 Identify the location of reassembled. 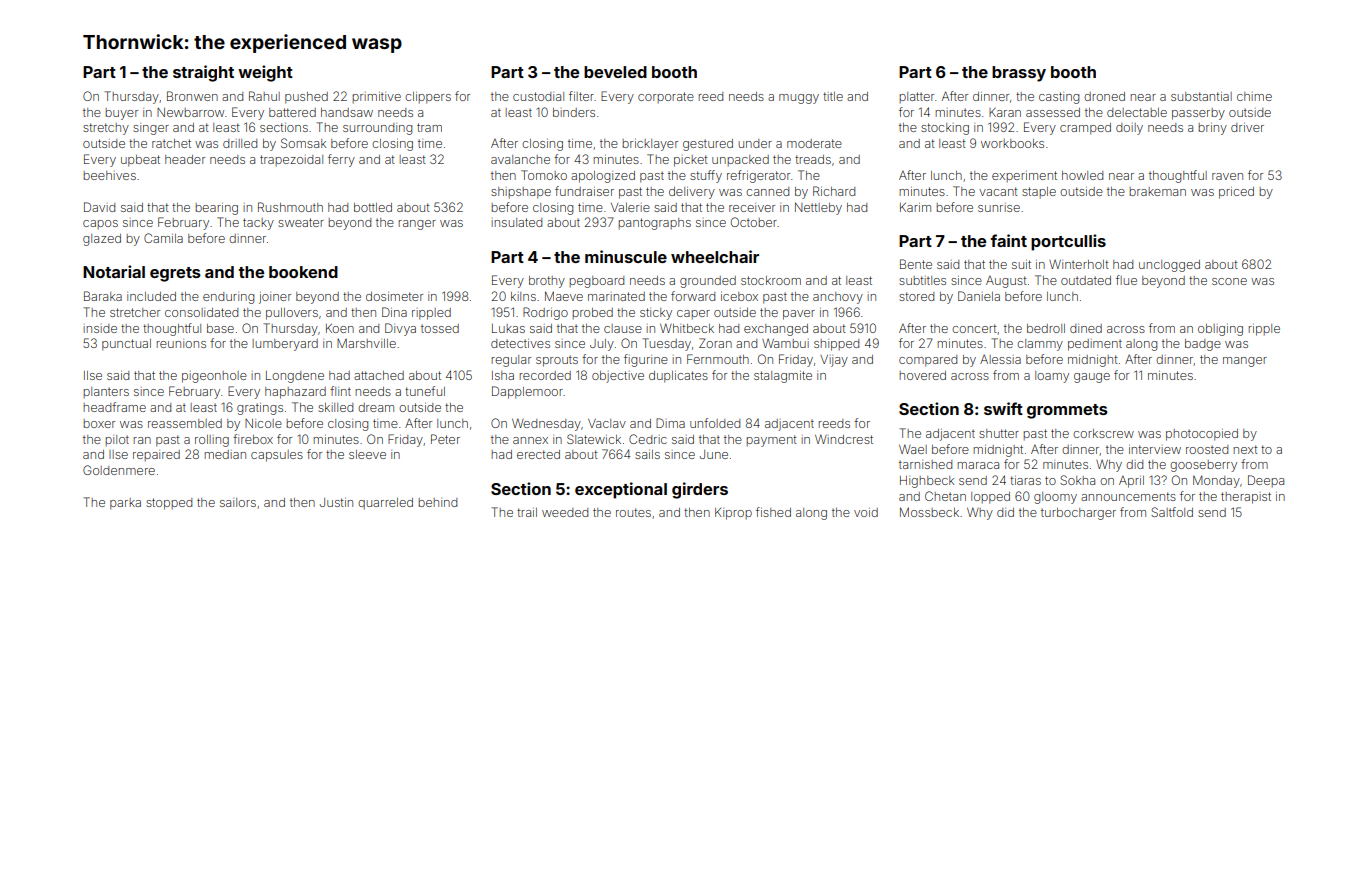
(185, 423).
